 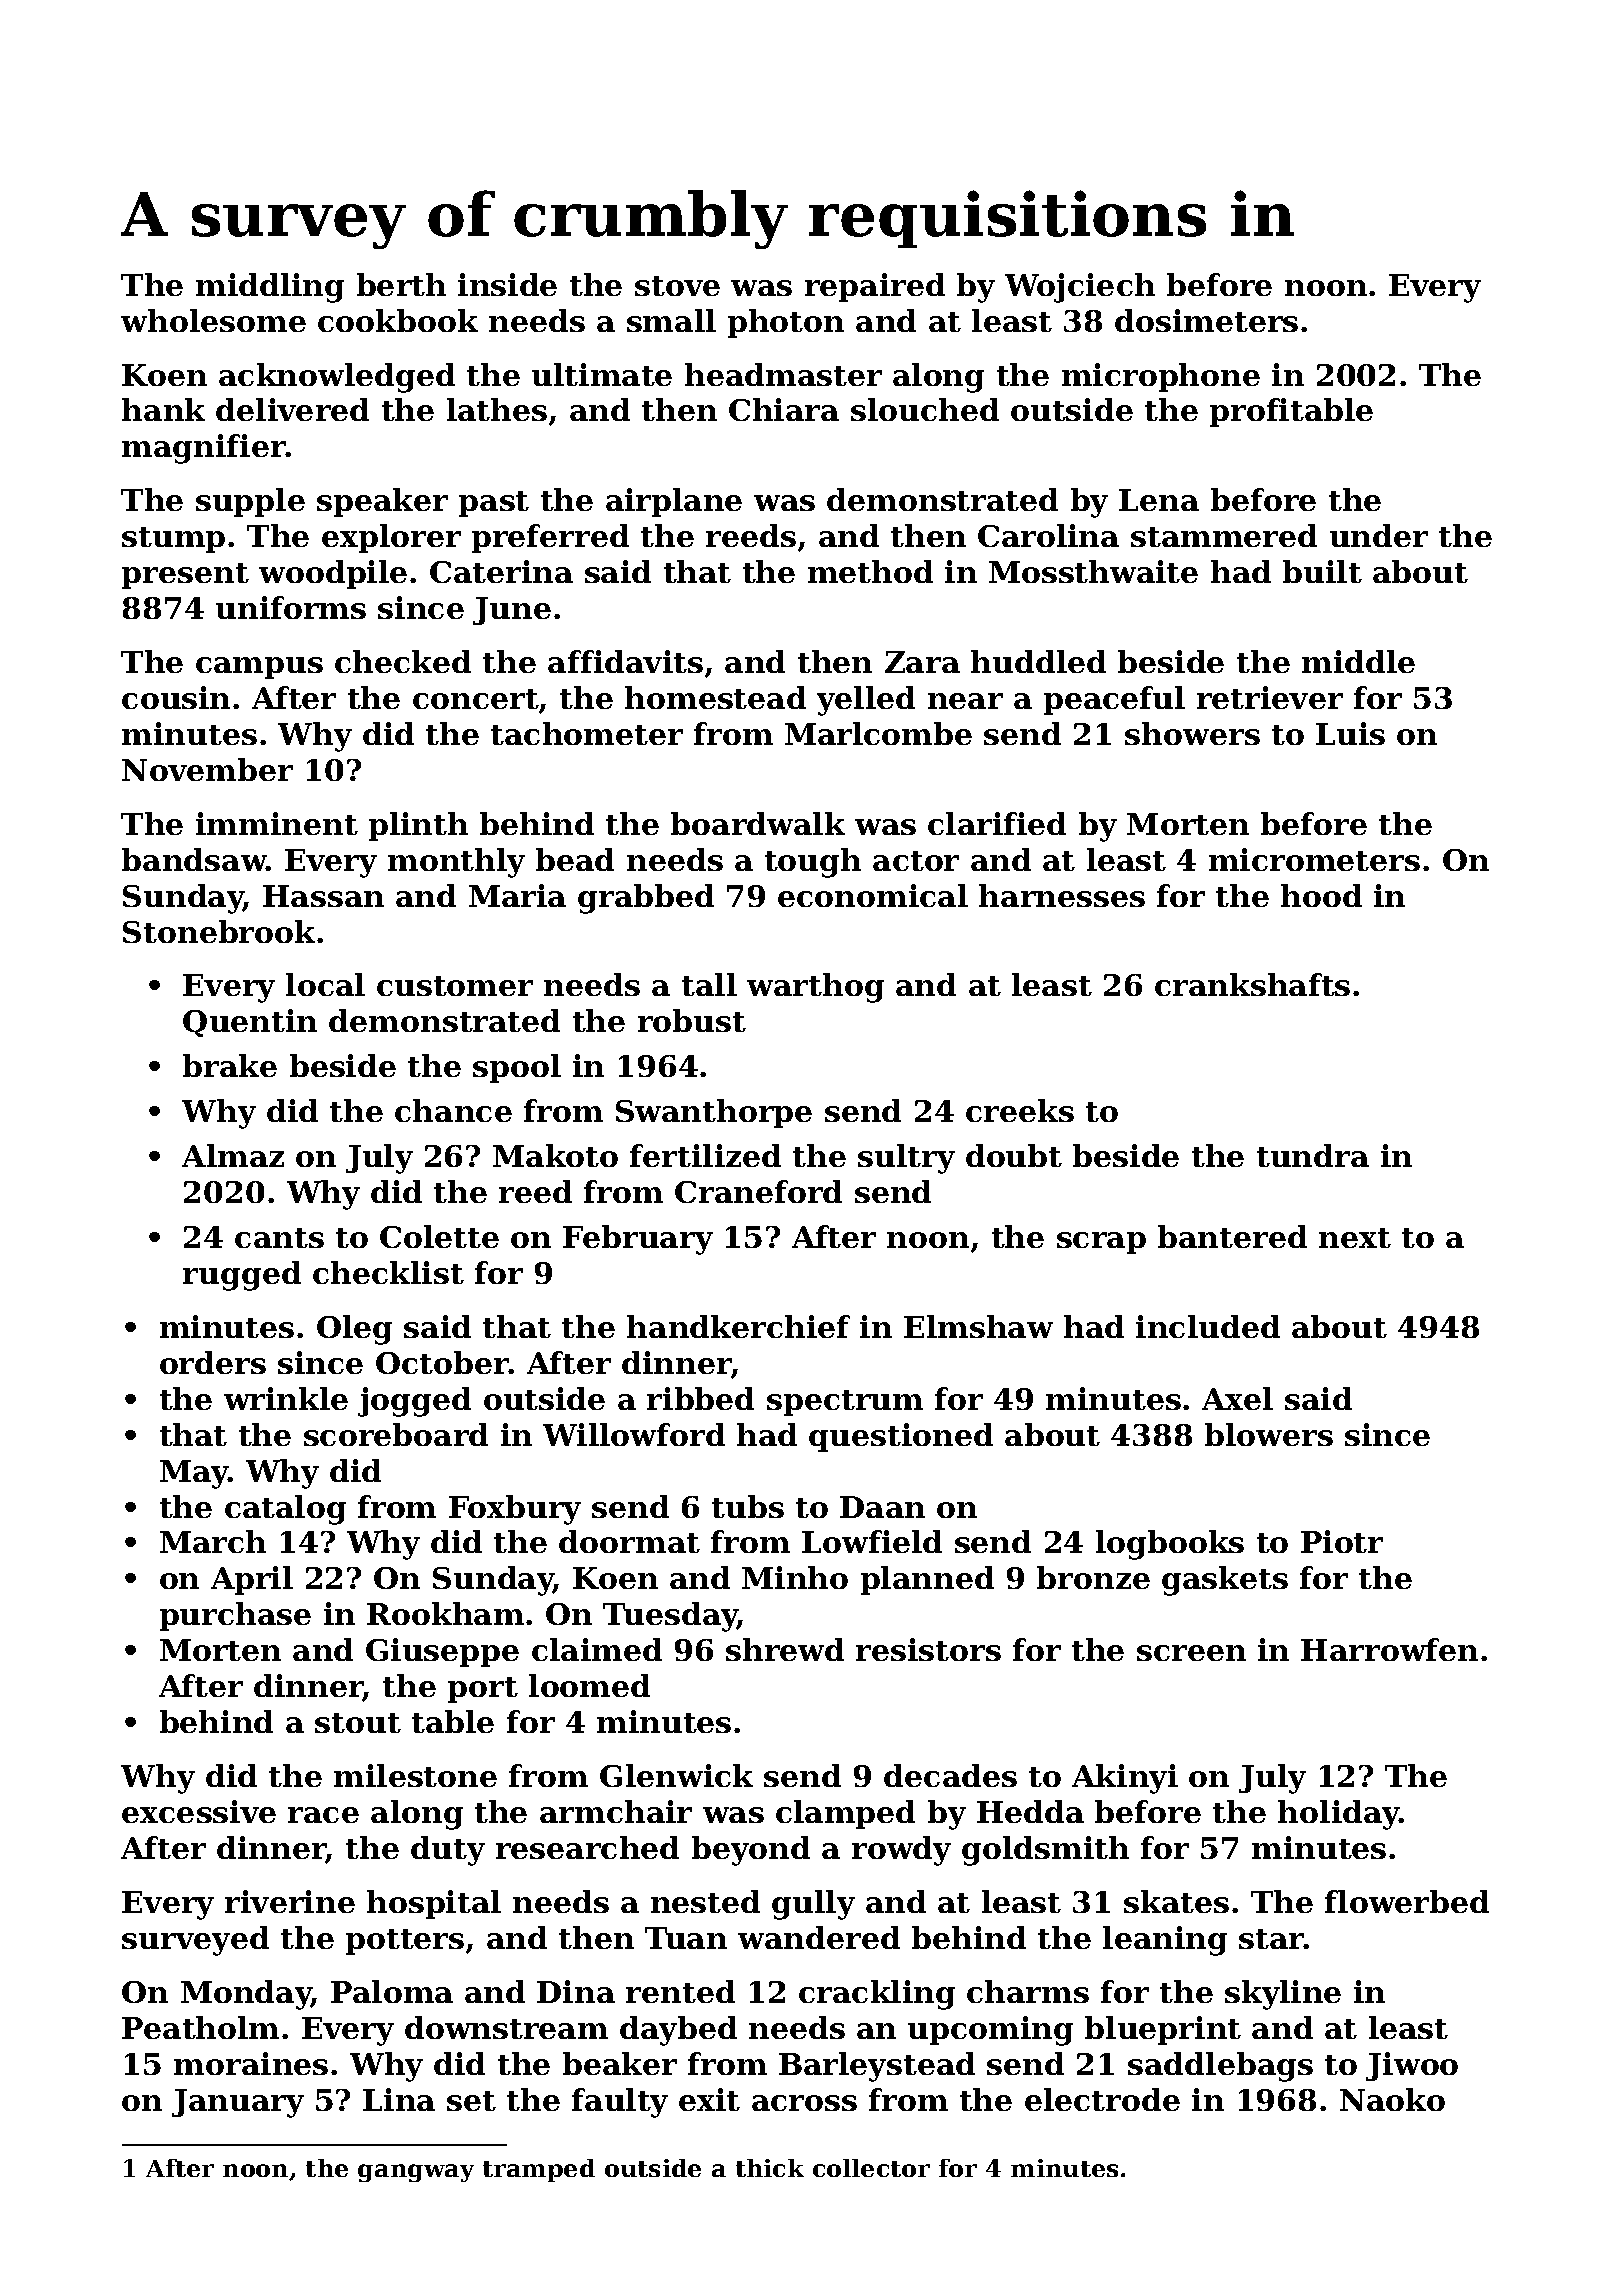 What do you see at coordinates (705, 1155) in the screenshot?
I see `fertilized` at bounding box center [705, 1155].
